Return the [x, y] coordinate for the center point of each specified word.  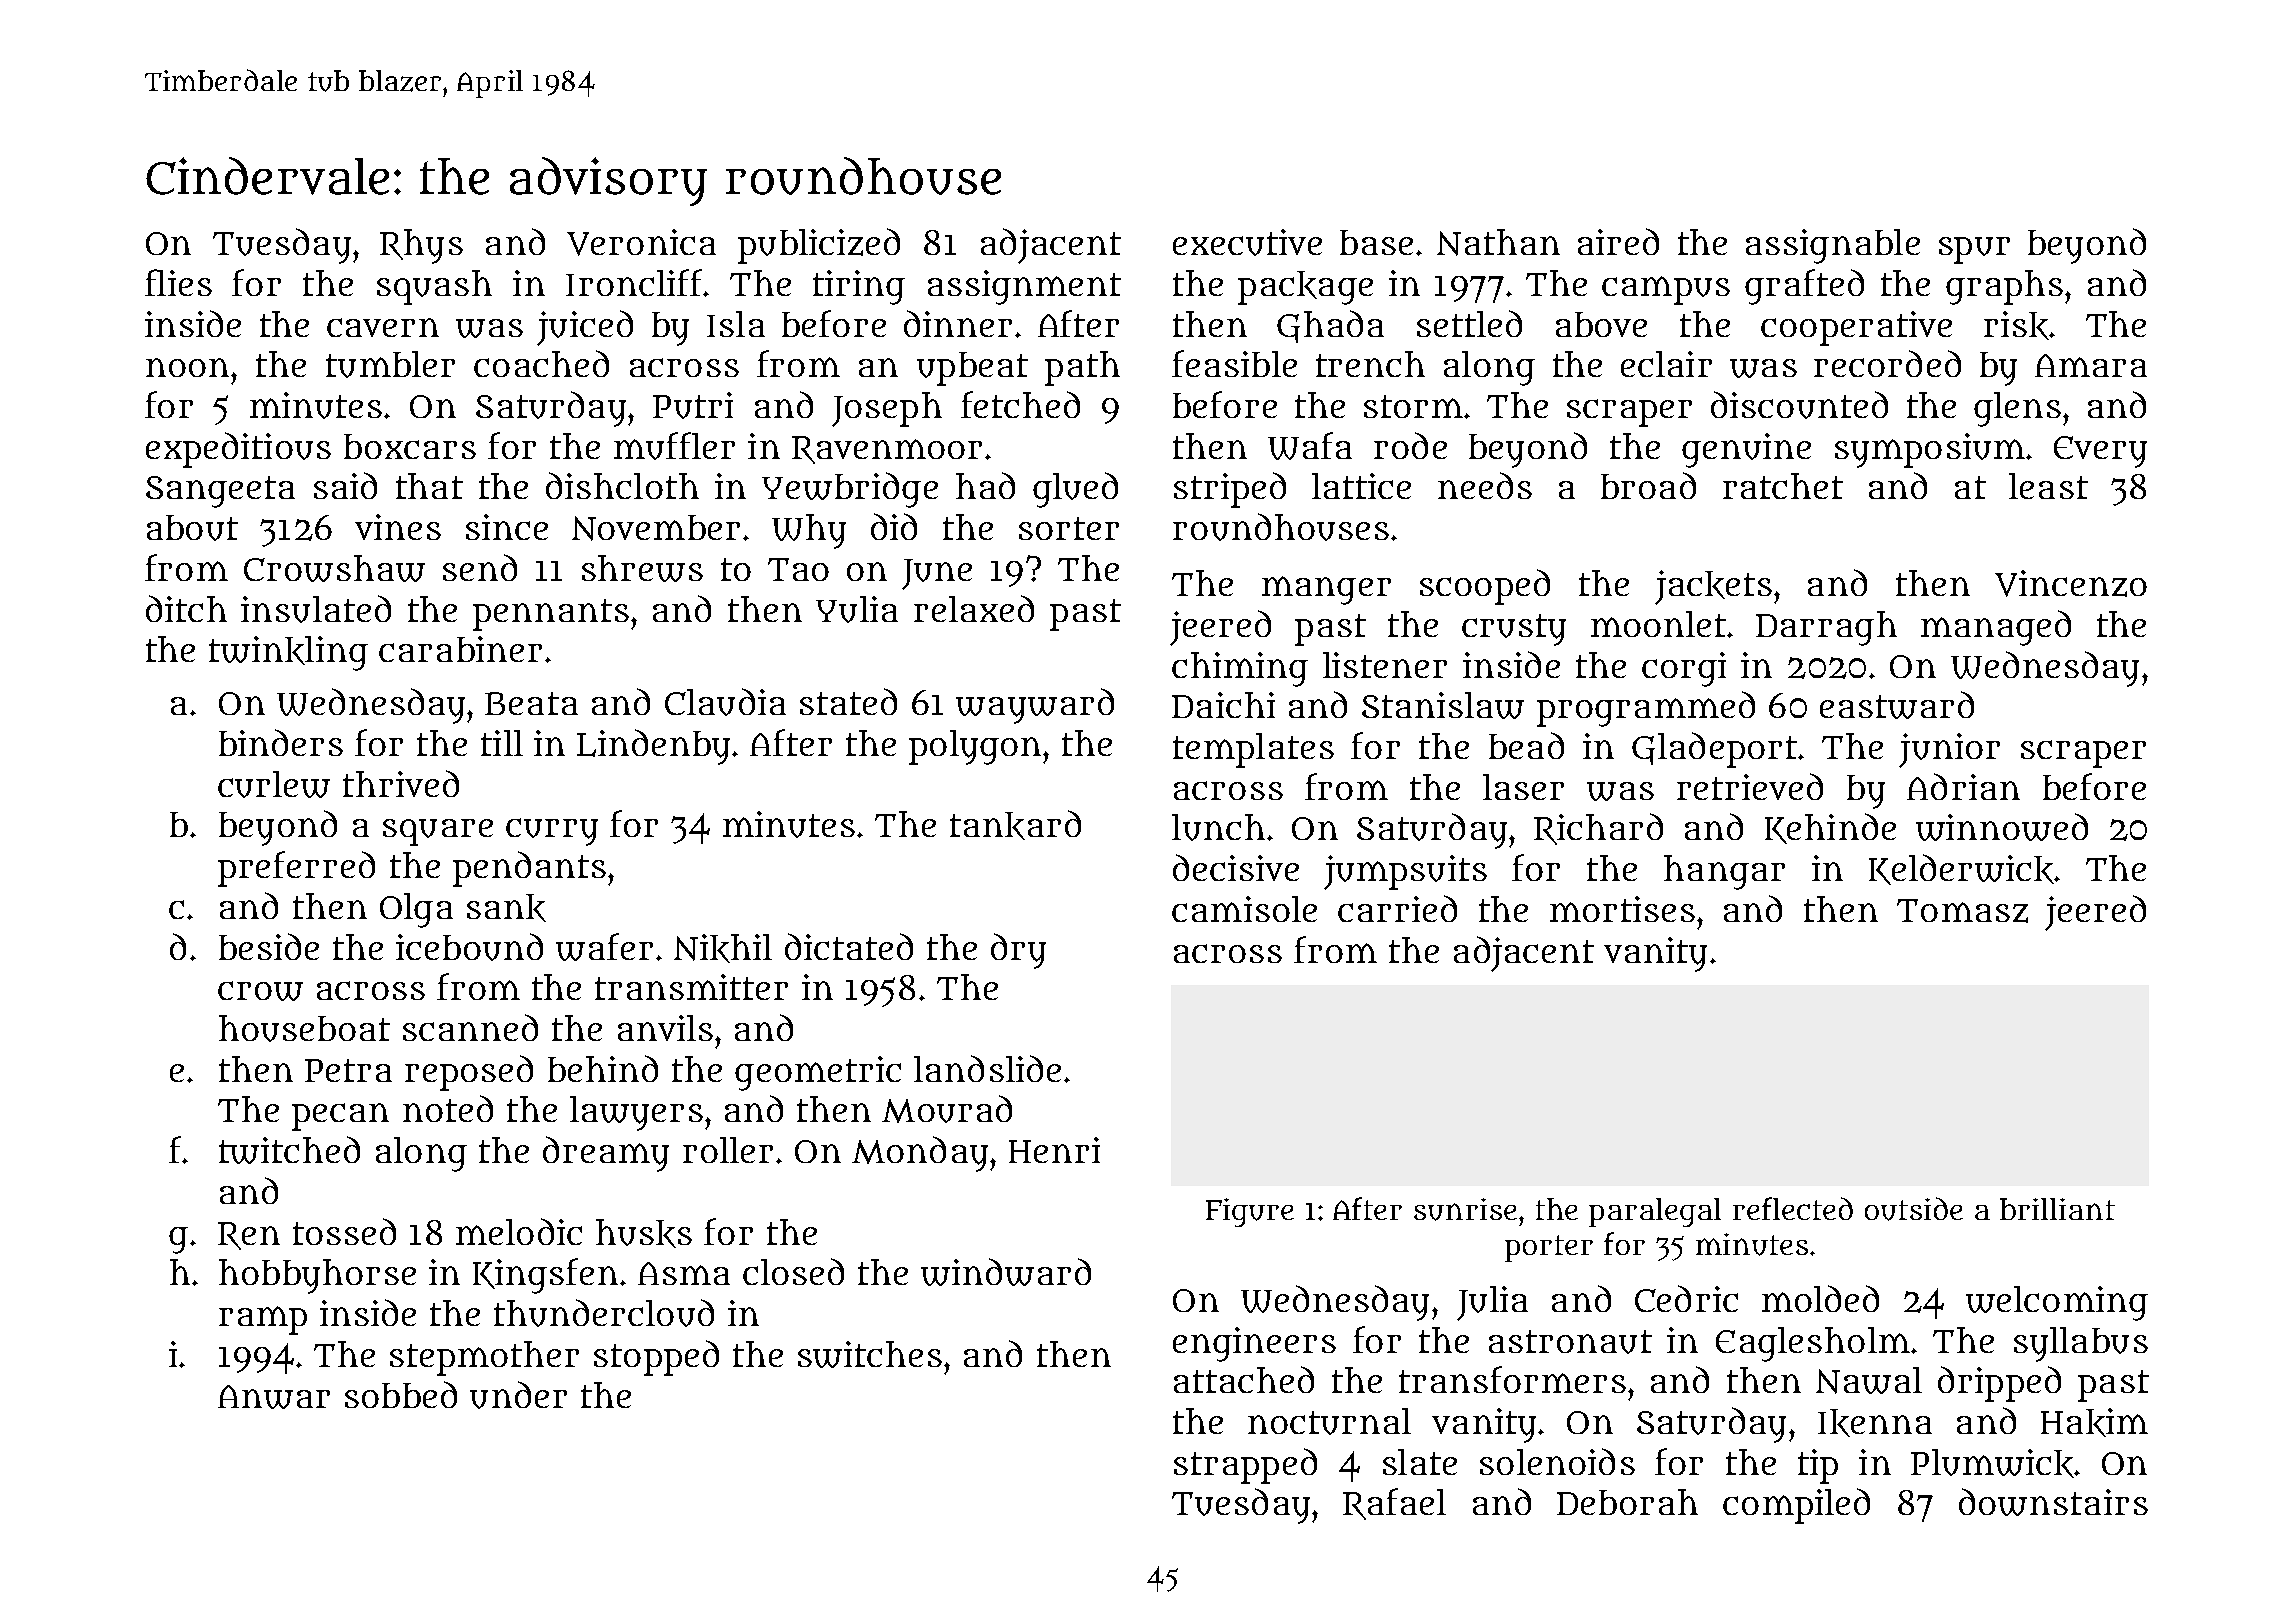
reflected [1793, 1208]
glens [2017, 409]
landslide [987, 1068]
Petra [348, 1070]
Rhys [421, 246]
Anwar [274, 1397]
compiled [1796, 1506]
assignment [1024, 287]
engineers [1254, 1344]
